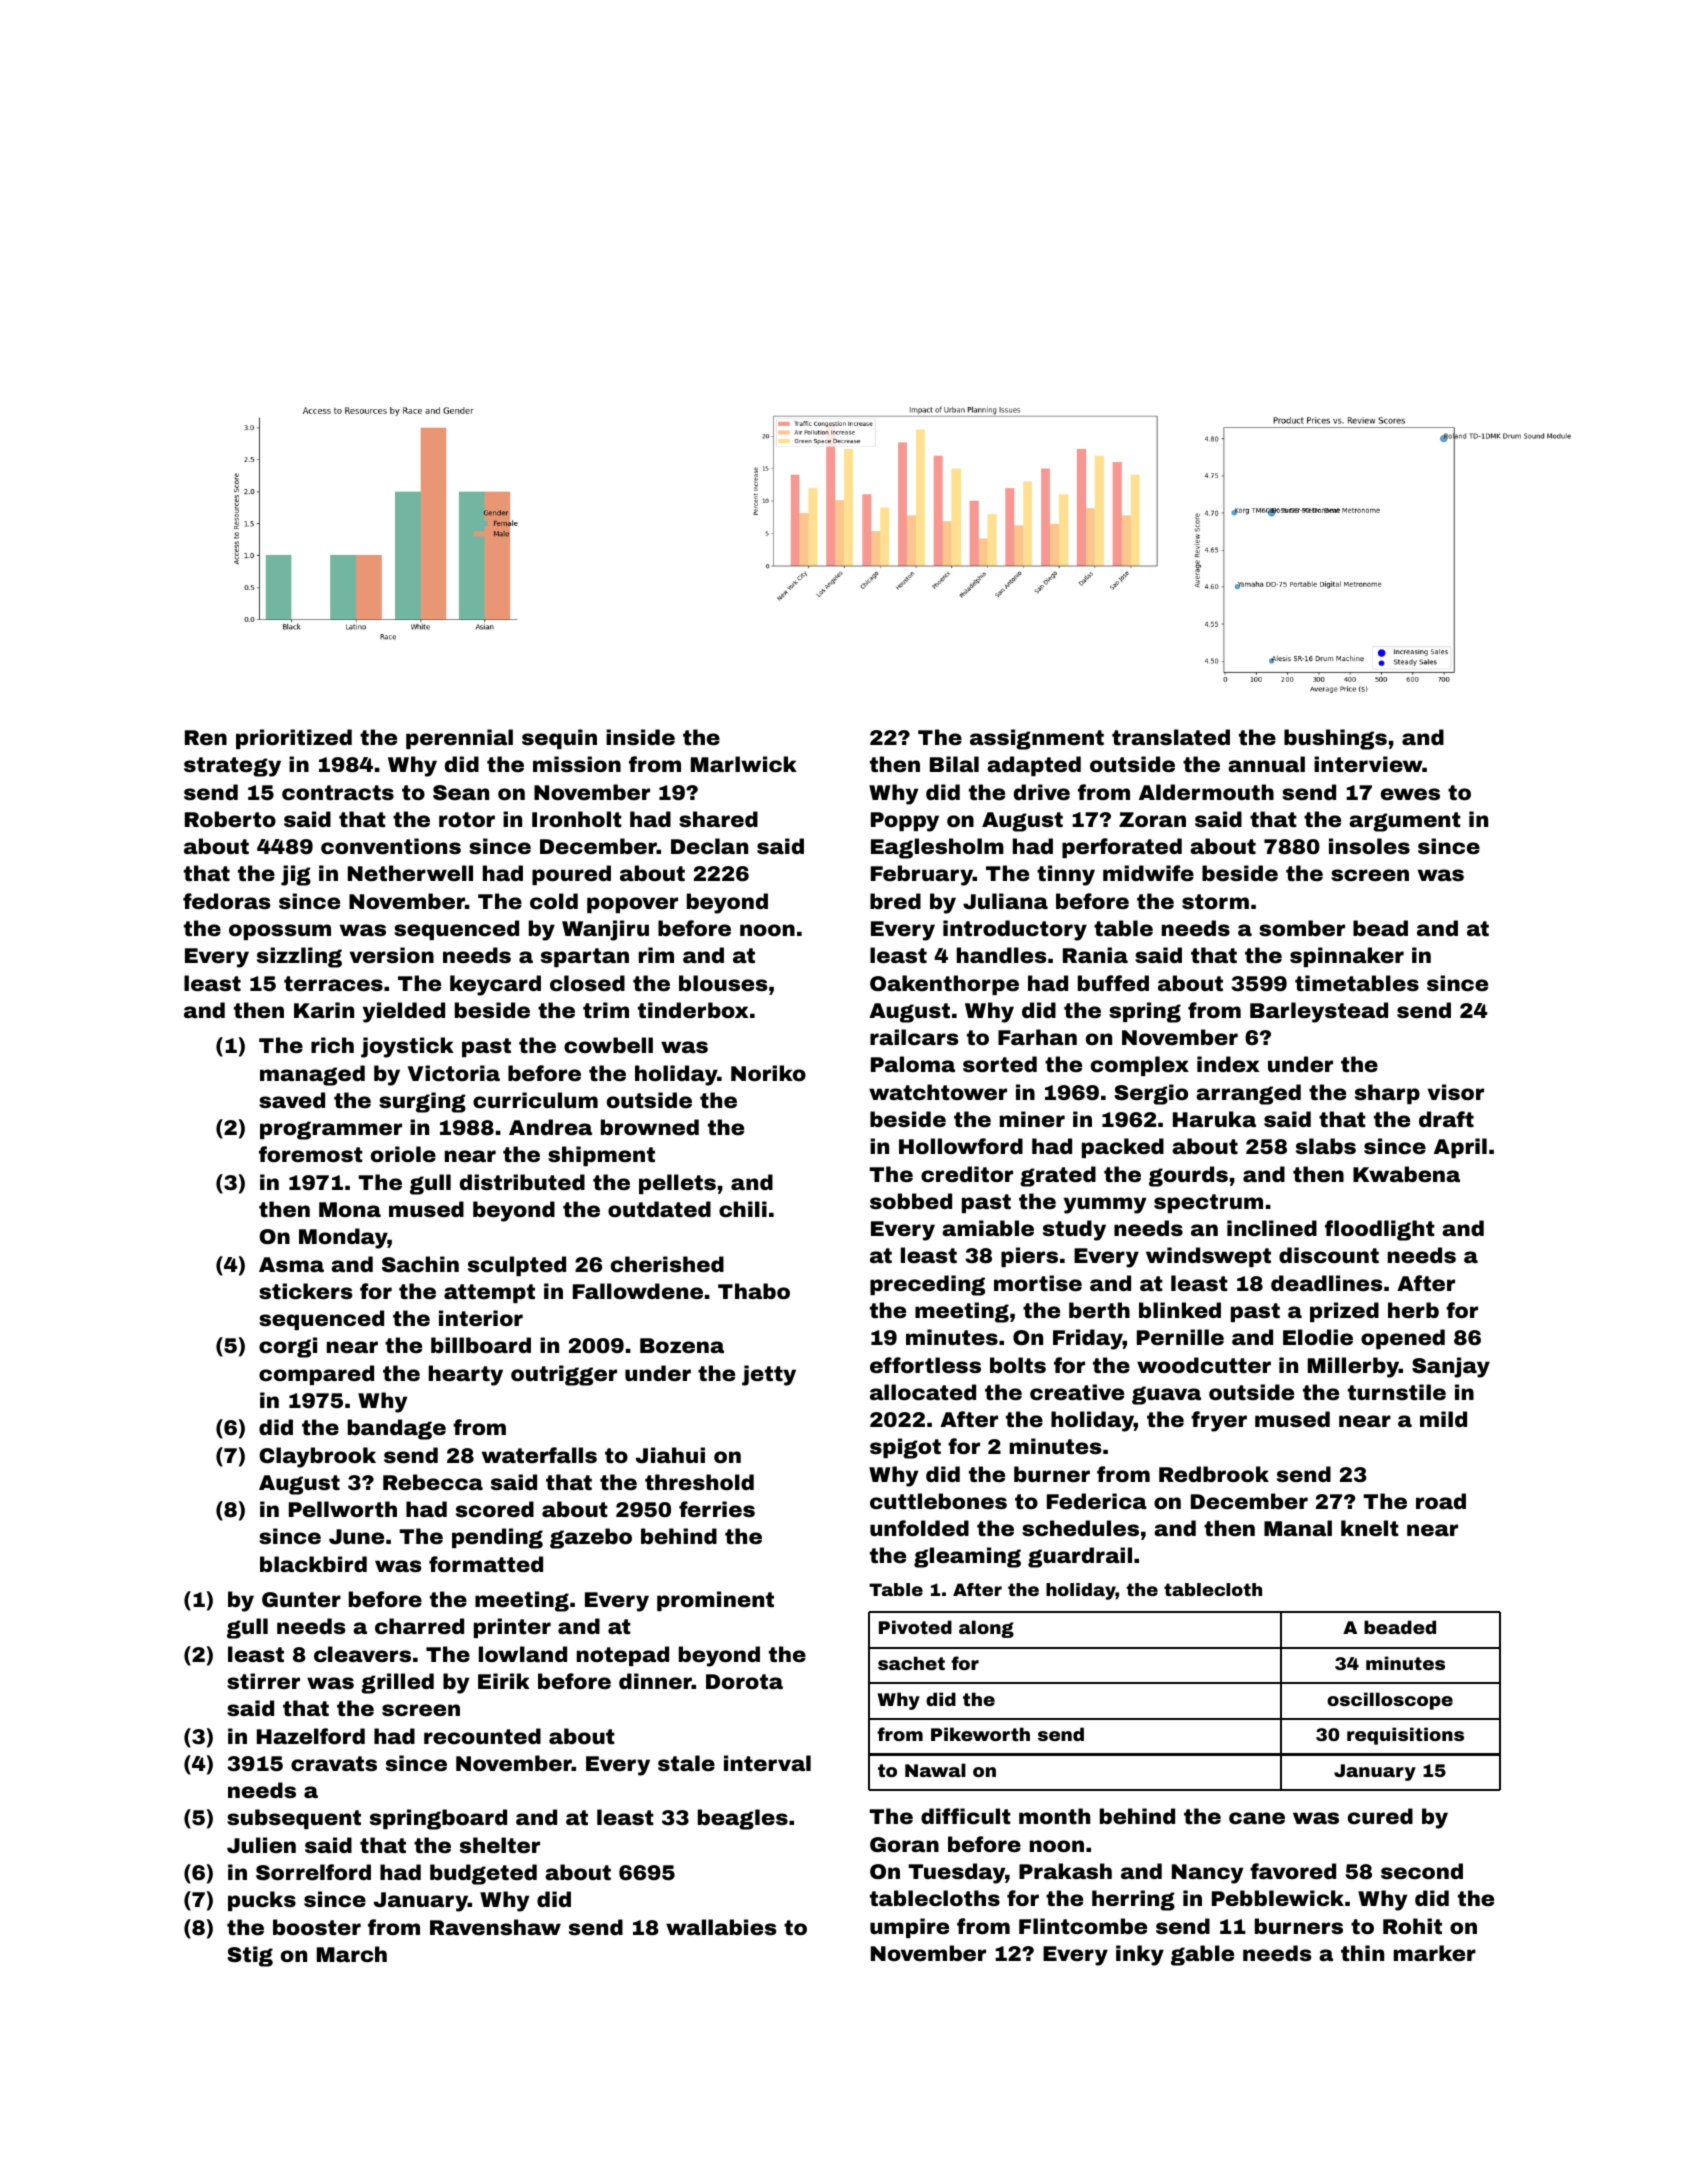 The height and width of the image is (2178, 1683). Describe the element at coordinates (482, 1736) in the image. I see `recounted` at that location.
